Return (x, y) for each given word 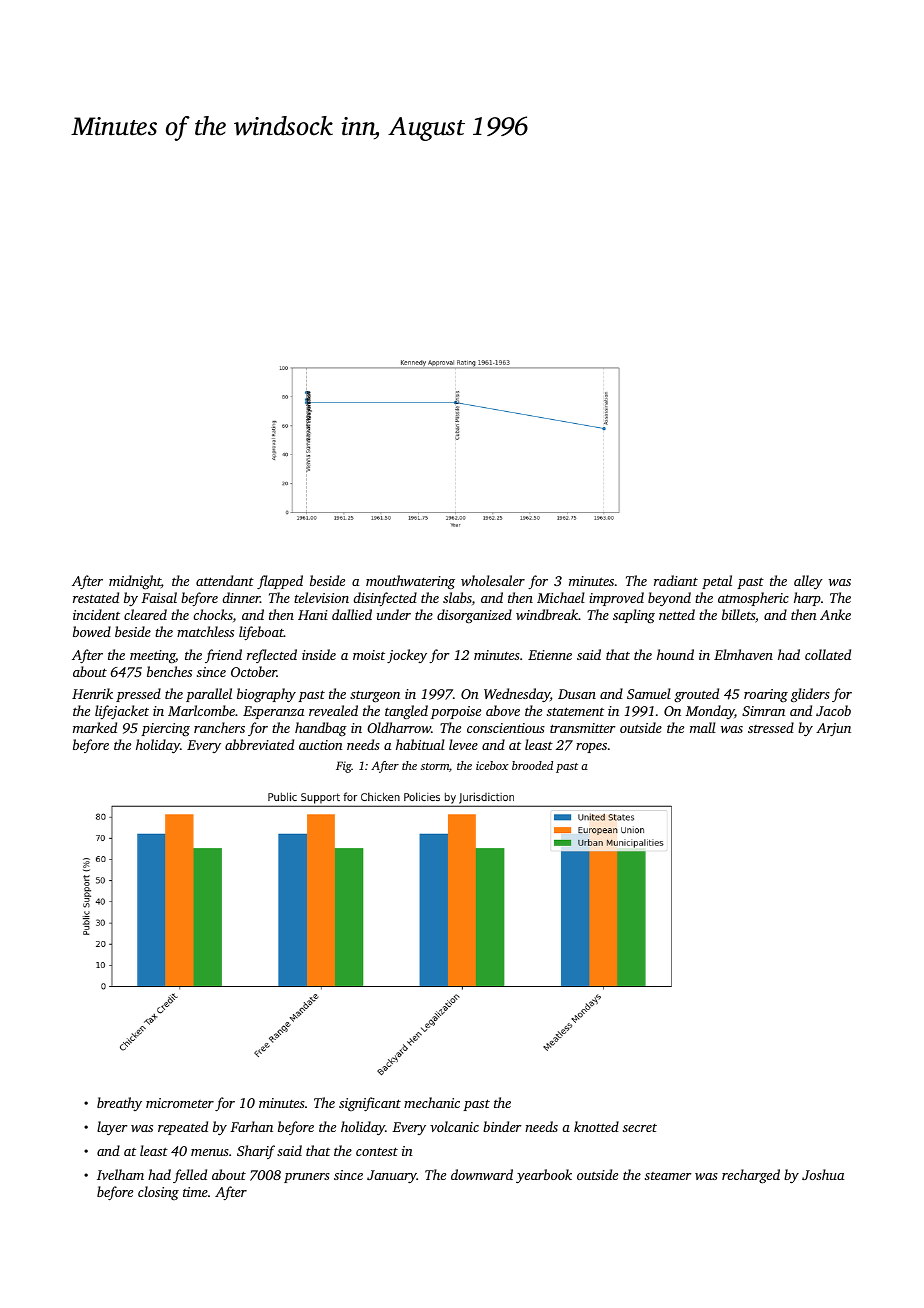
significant (370, 1104)
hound (675, 654)
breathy (119, 1104)
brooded (532, 765)
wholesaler (493, 580)
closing (158, 1193)
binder (502, 1126)
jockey (407, 656)
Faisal (159, 597)
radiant (676, 580)
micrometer (180, 1103)
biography (266, 695)
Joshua (823, 1174)
